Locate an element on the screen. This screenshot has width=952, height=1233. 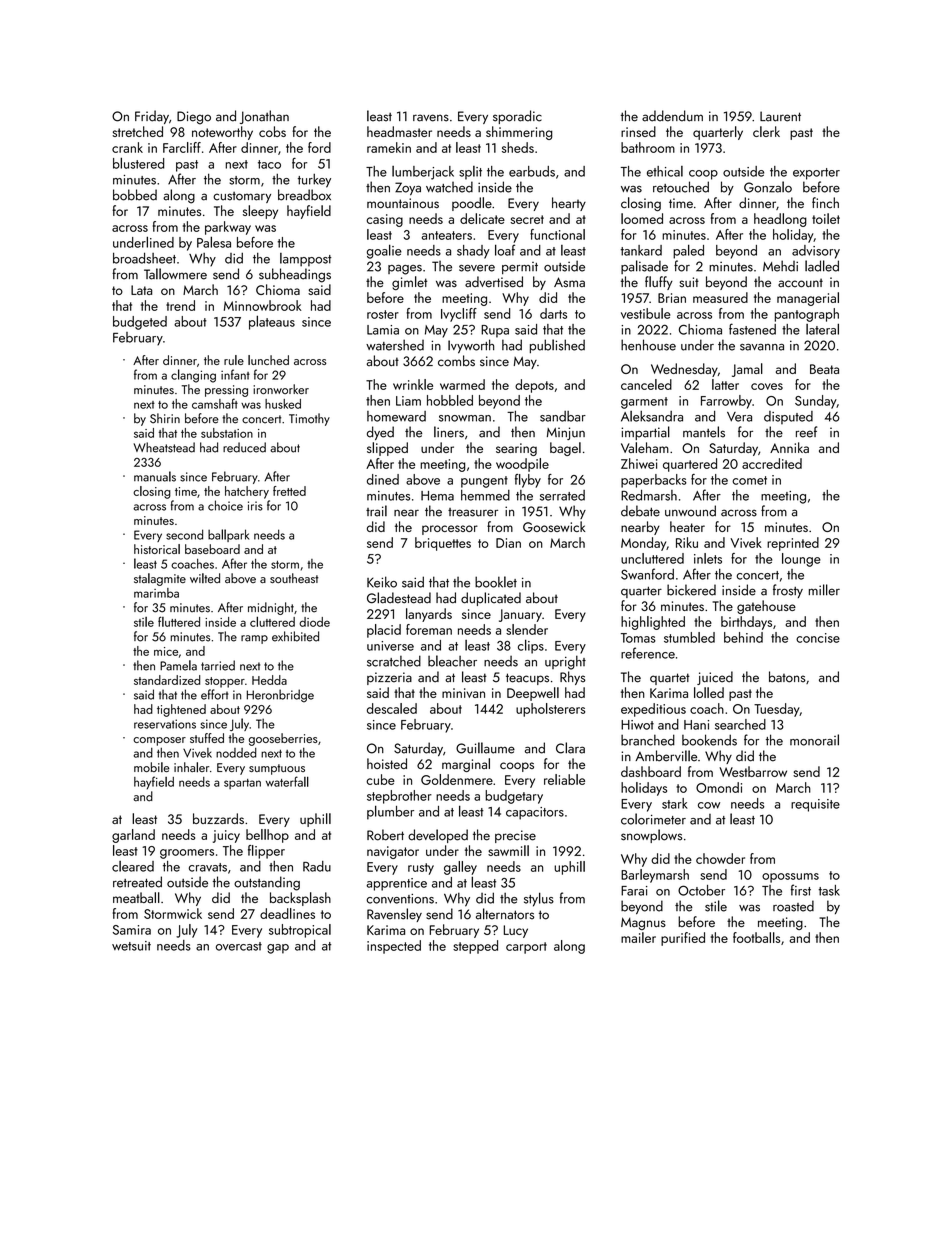
gimlet is located at coordinates (409, 283).
